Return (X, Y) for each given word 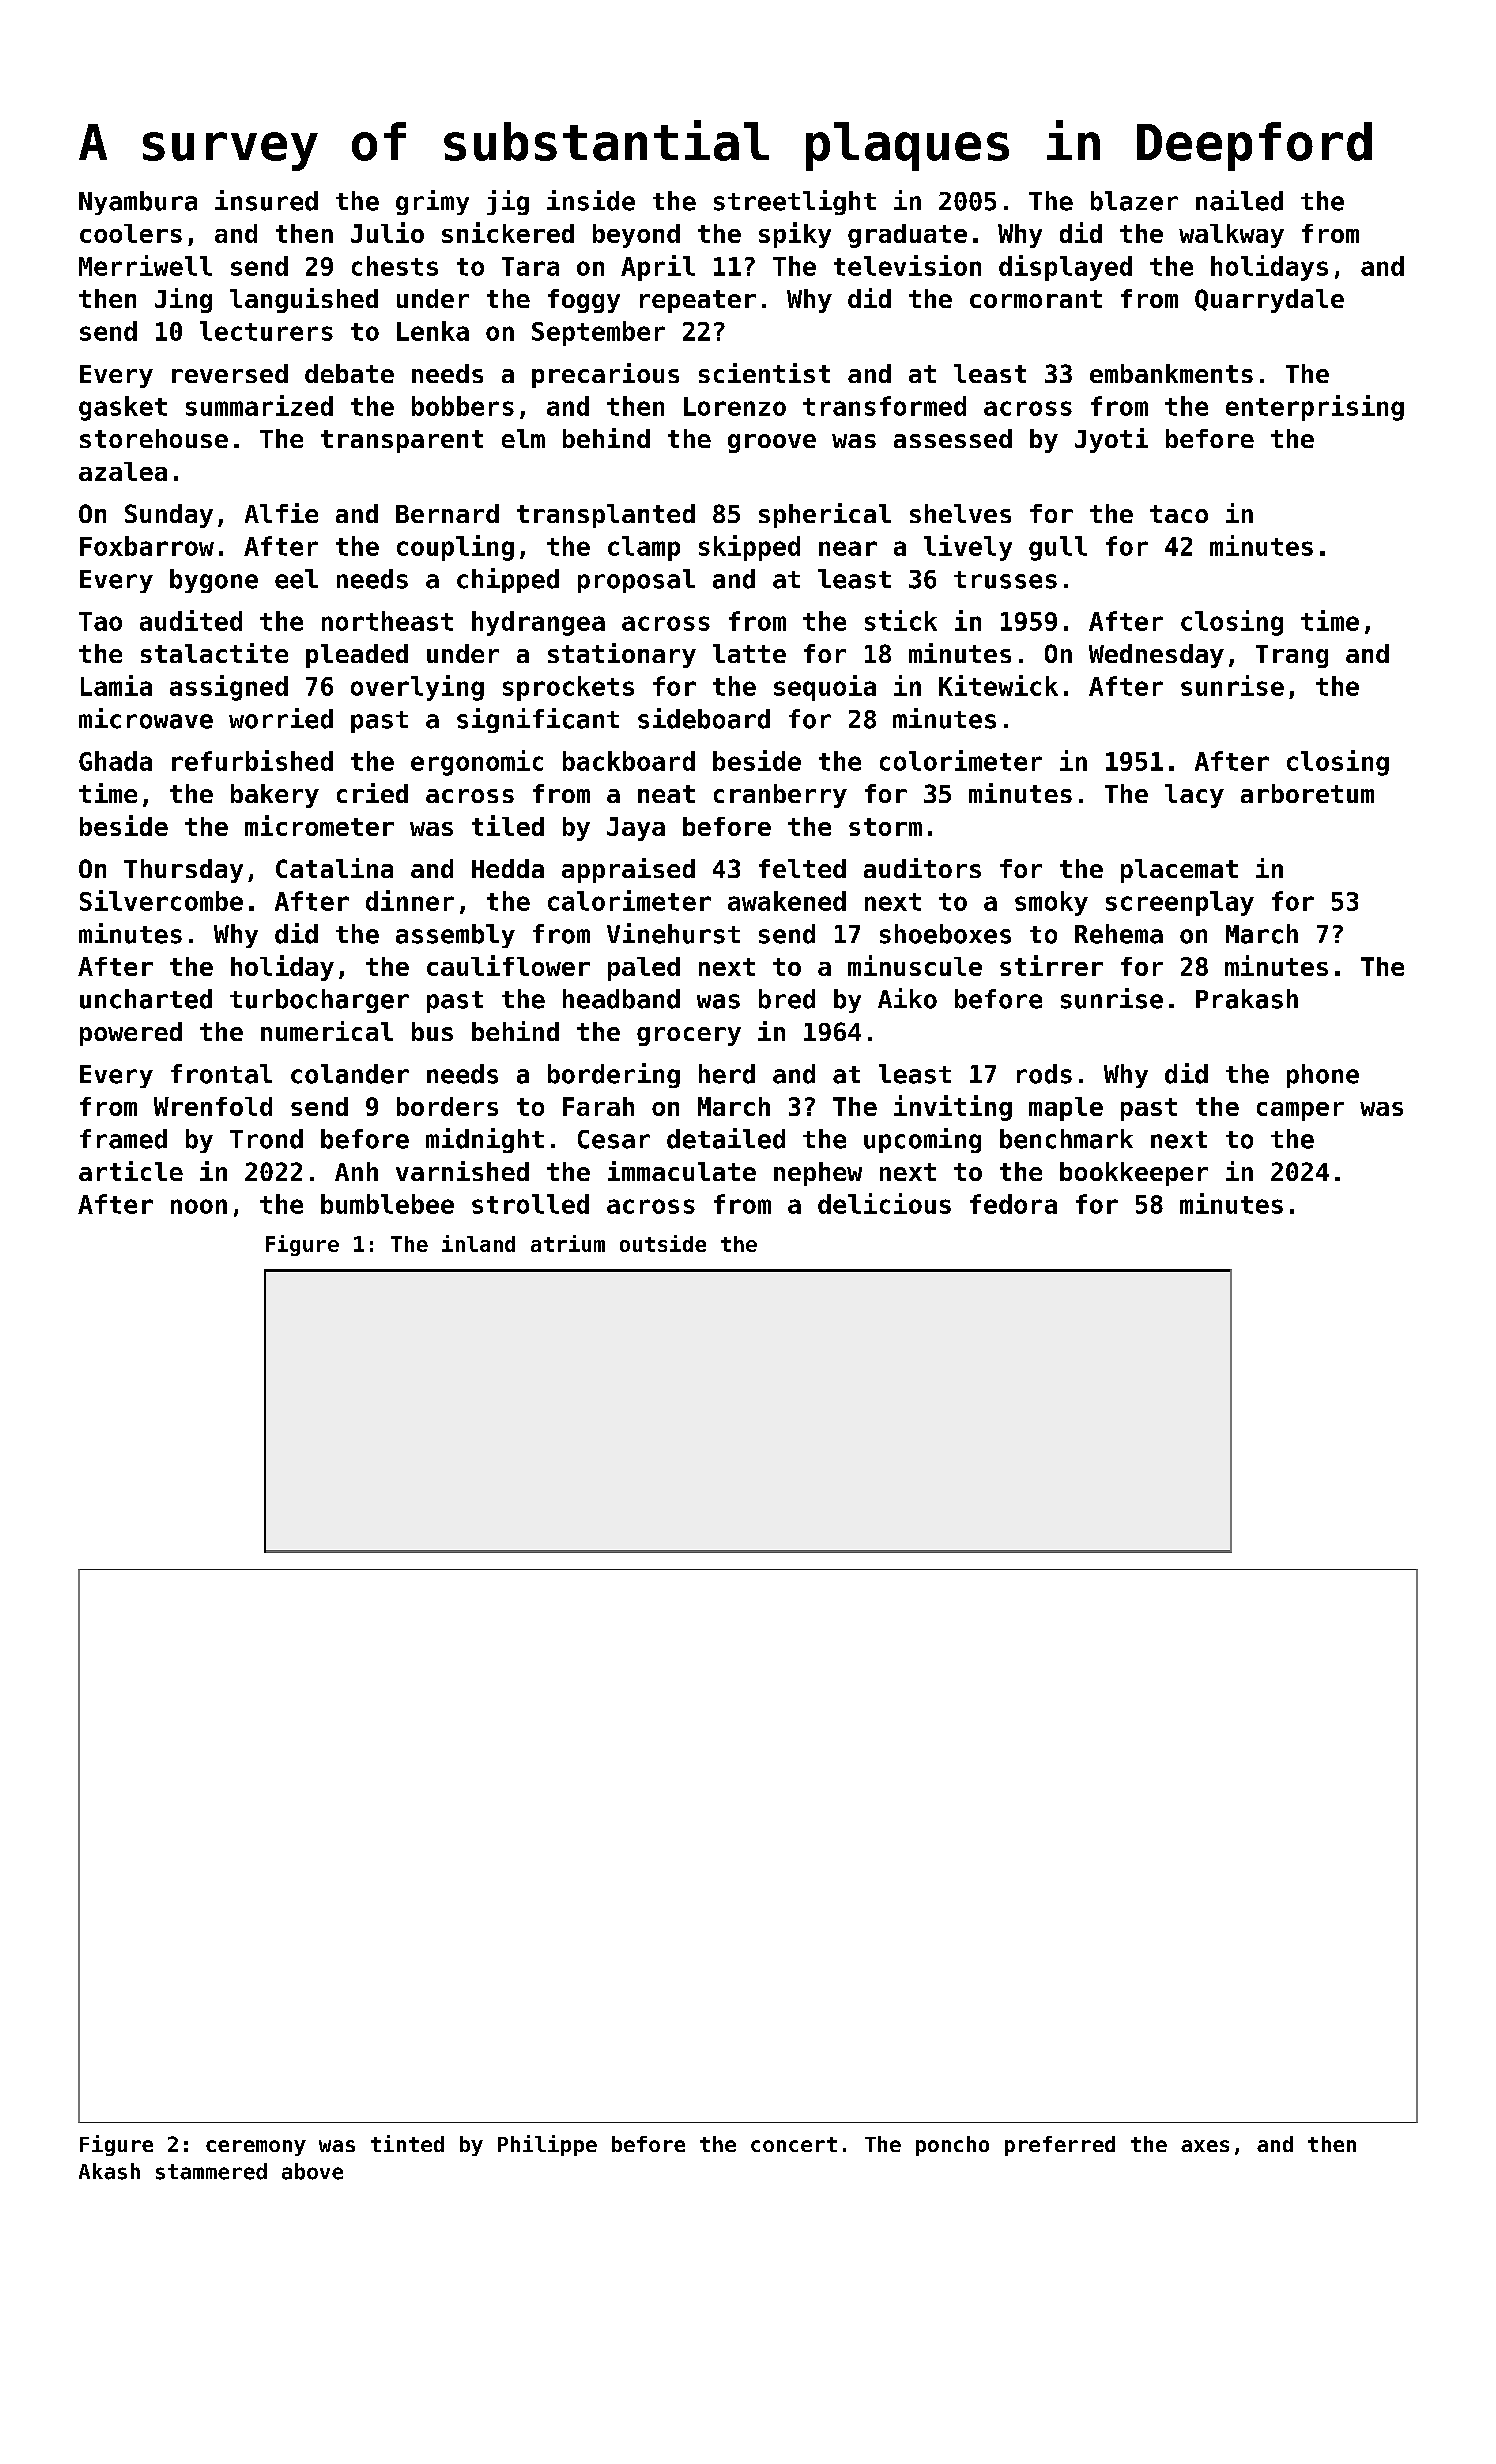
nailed (1239, 200)
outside (663, 1243)
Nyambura (138, 203)
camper (1300, 1111)
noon (199, 1206)
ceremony (256, 2148)
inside (591, 200)
